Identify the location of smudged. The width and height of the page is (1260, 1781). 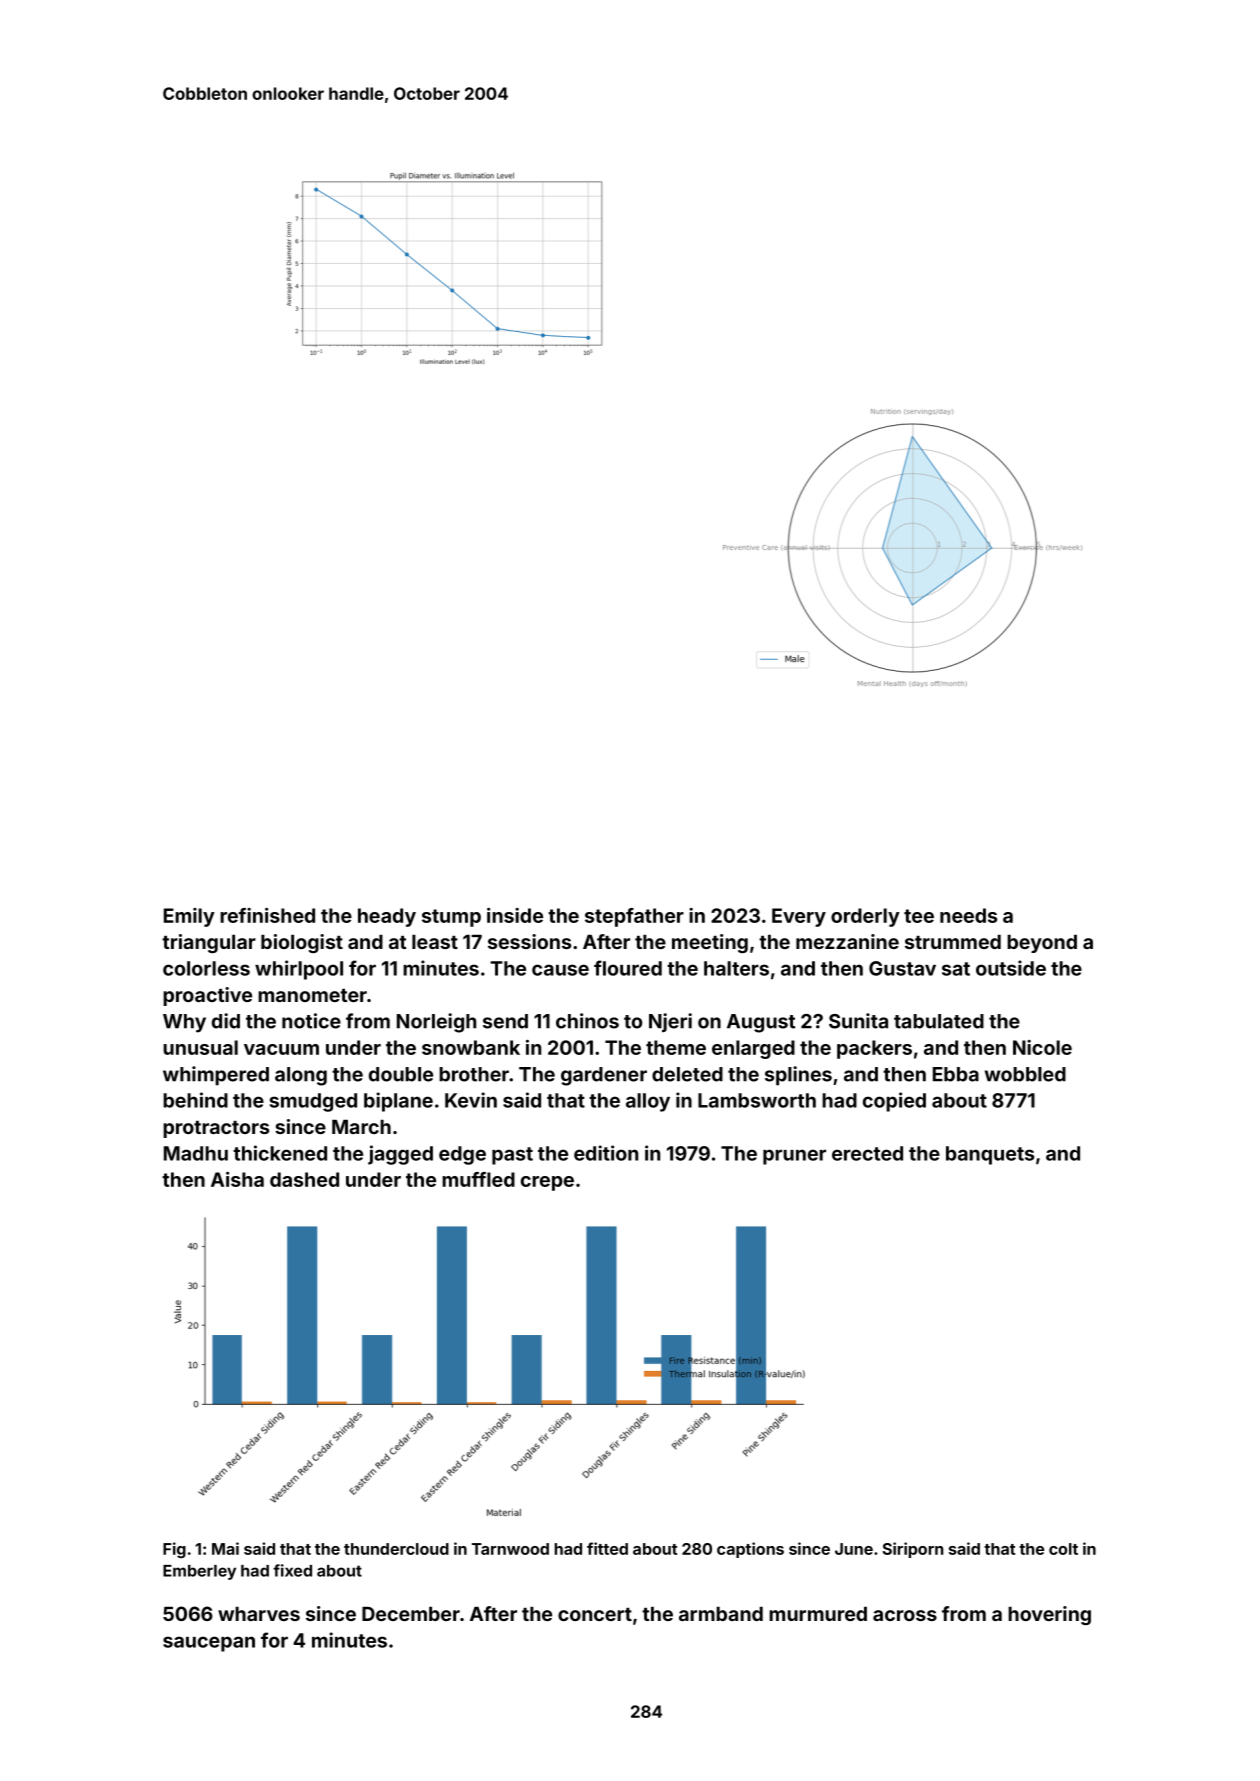
(313, 1102).
